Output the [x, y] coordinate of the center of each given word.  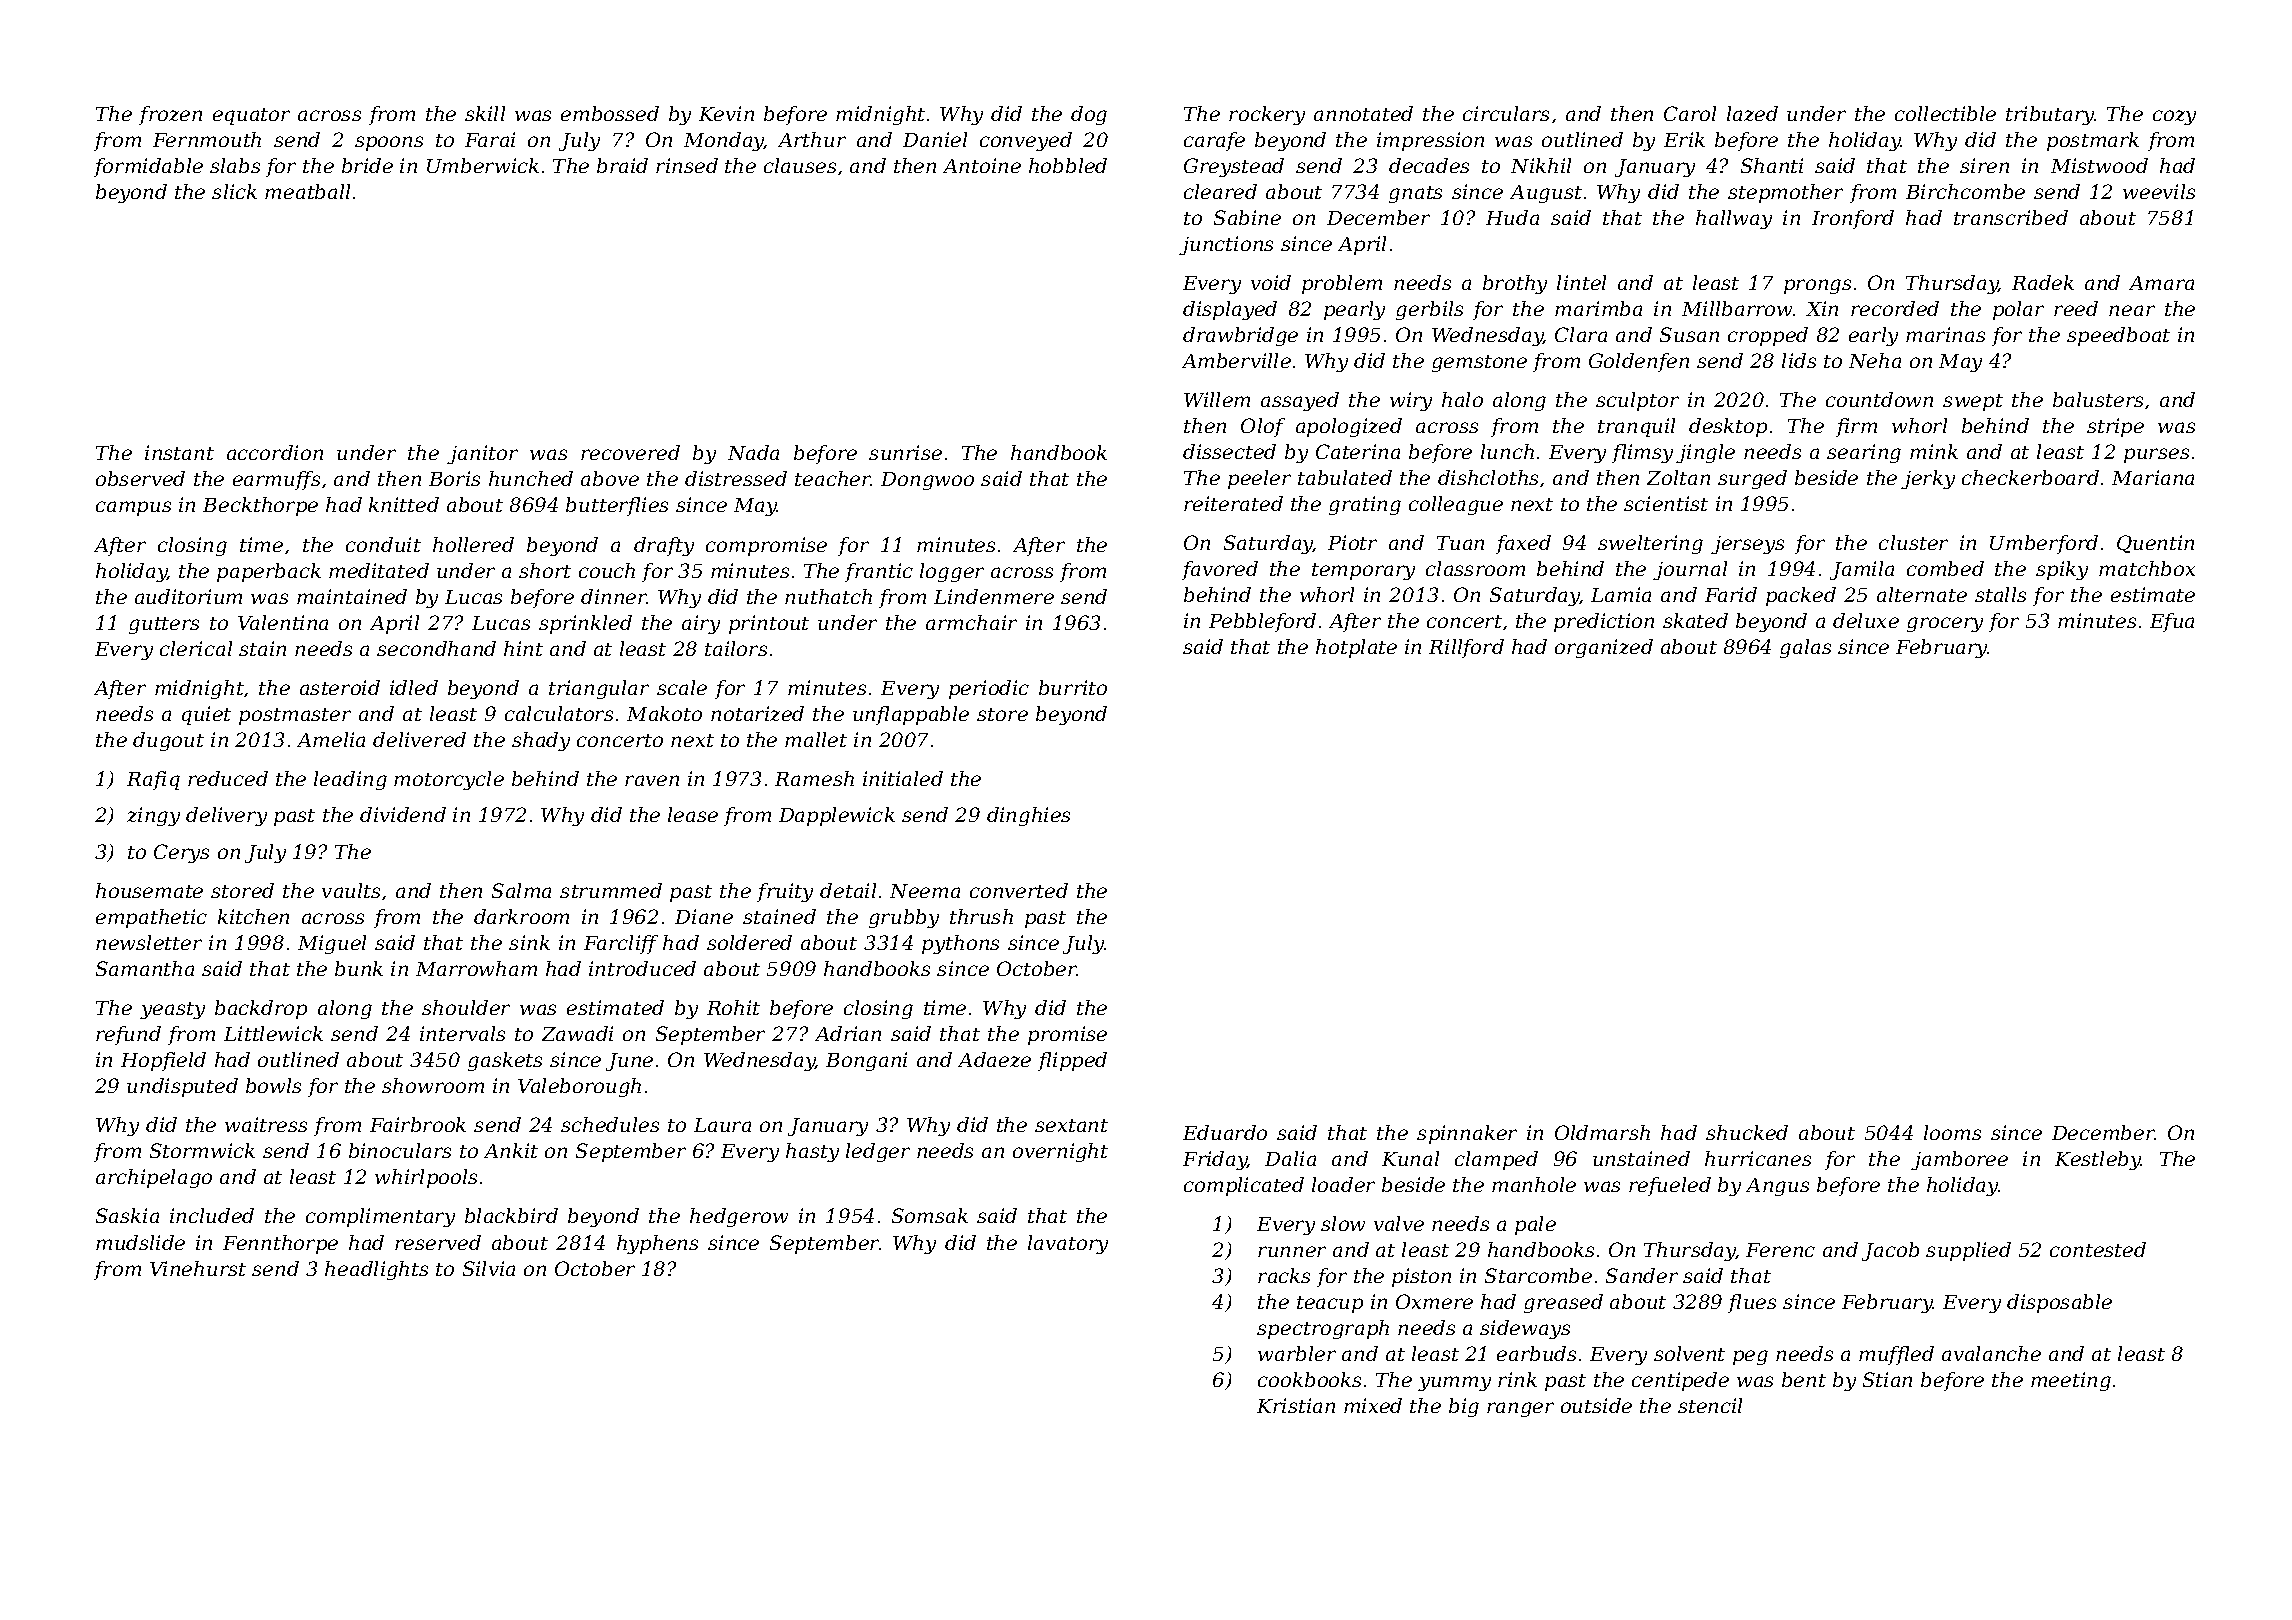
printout [769, 624]
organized [1604, 648]
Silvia [489, 1268]
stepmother [1785, 193]
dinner [614, 596]
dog [1089, 115]
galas [1805, 648]
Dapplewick [837, 816]
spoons [389, 143]
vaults [351, 890]
